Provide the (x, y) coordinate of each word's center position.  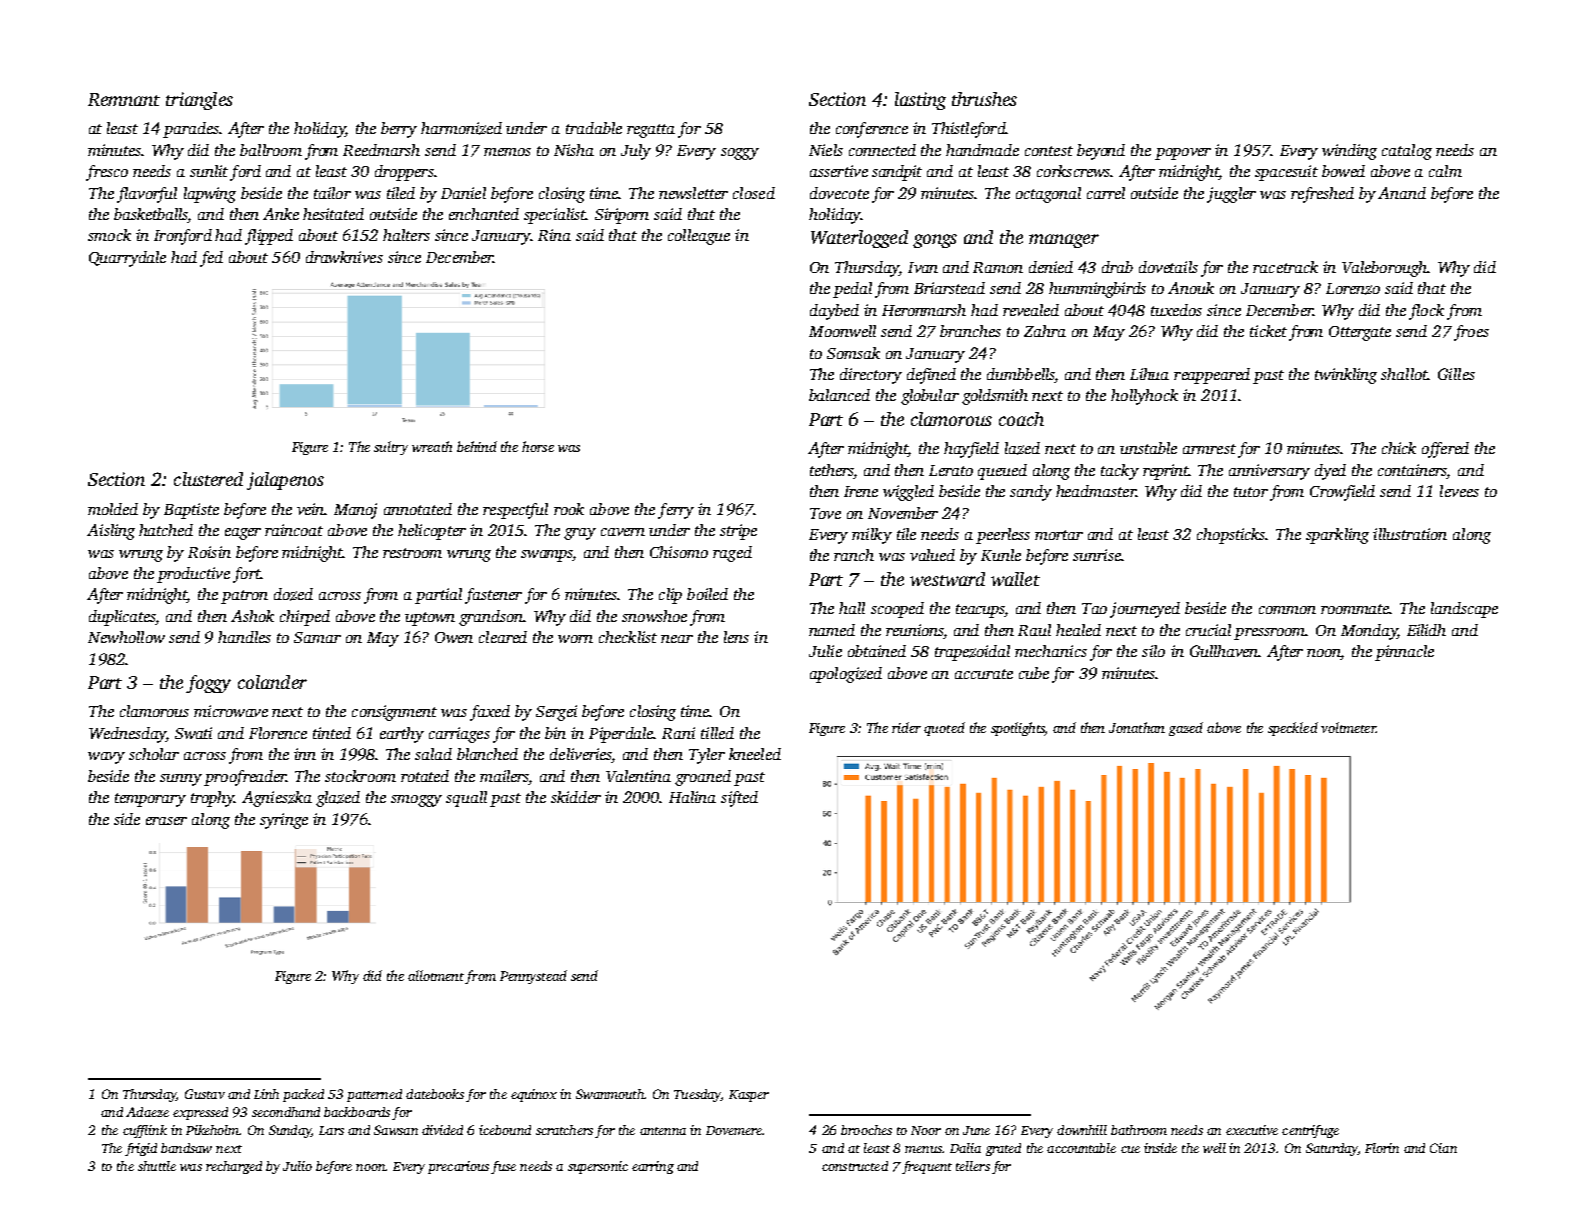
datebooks (435, 1094)
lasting (920, 101)
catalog (1407, 152)
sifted (739, 799)
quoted (944, 729)
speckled (1293, 729)
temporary (150, 800)
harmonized (461, 128)
